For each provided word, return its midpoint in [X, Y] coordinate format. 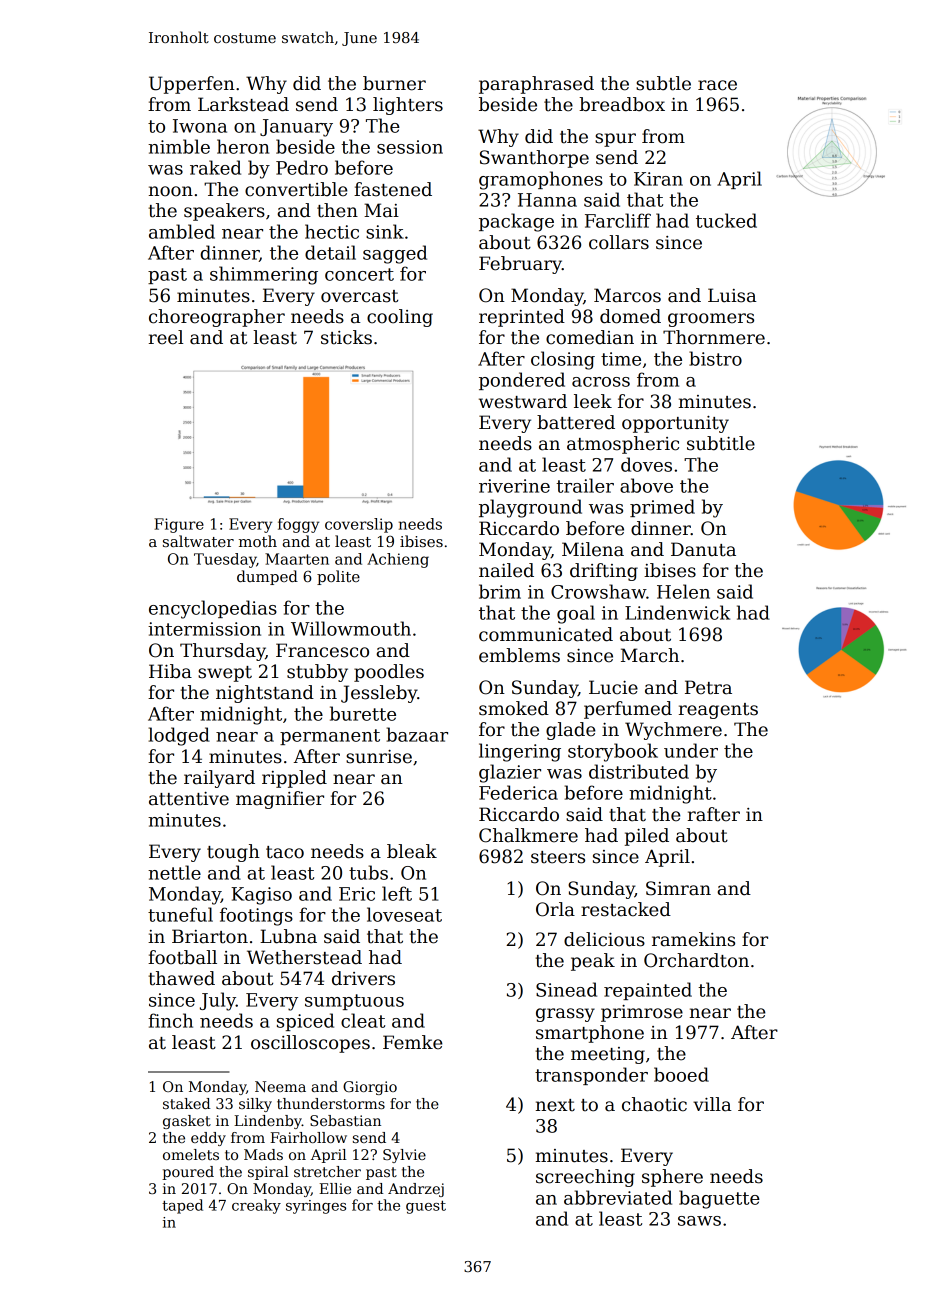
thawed [181, 978]
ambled [182, 231]
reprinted [522, 318]
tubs [368, 872]
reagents [718, 711]
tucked [726, 220]
